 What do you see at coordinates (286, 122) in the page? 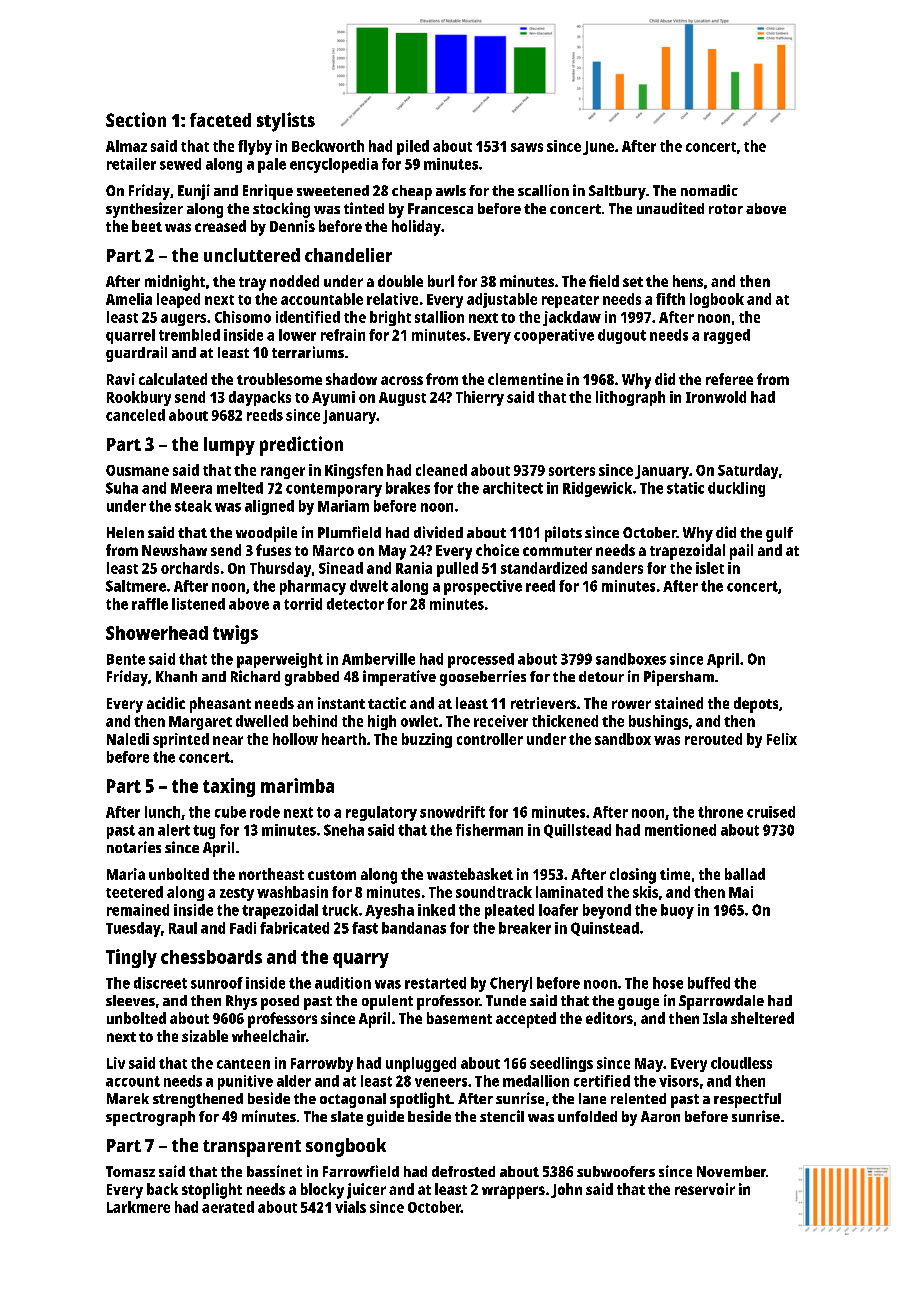
I see `stylists` at bounding box center [286, 122].
